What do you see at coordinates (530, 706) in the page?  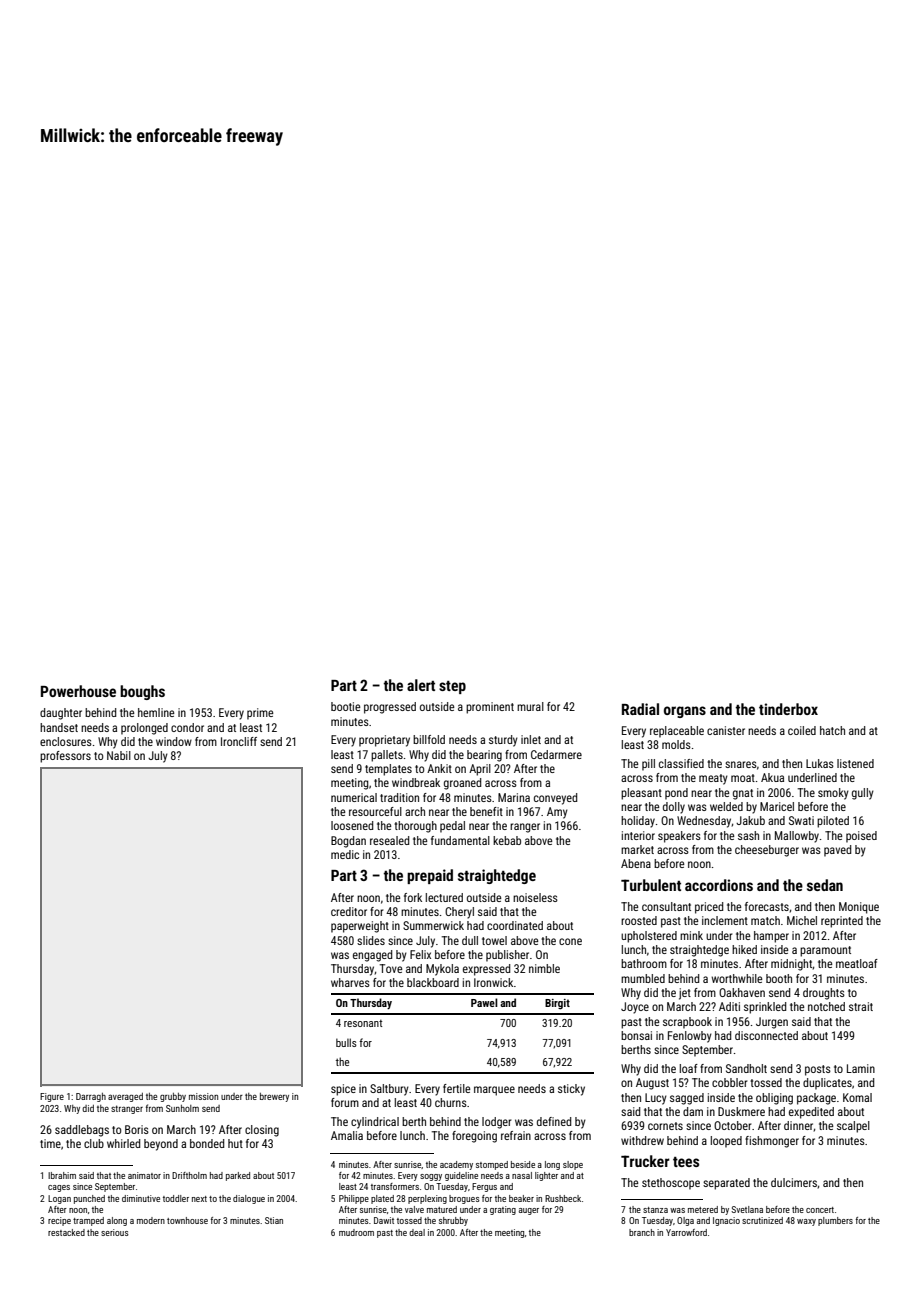 I see `mural` at bounding box center [530, 706].
